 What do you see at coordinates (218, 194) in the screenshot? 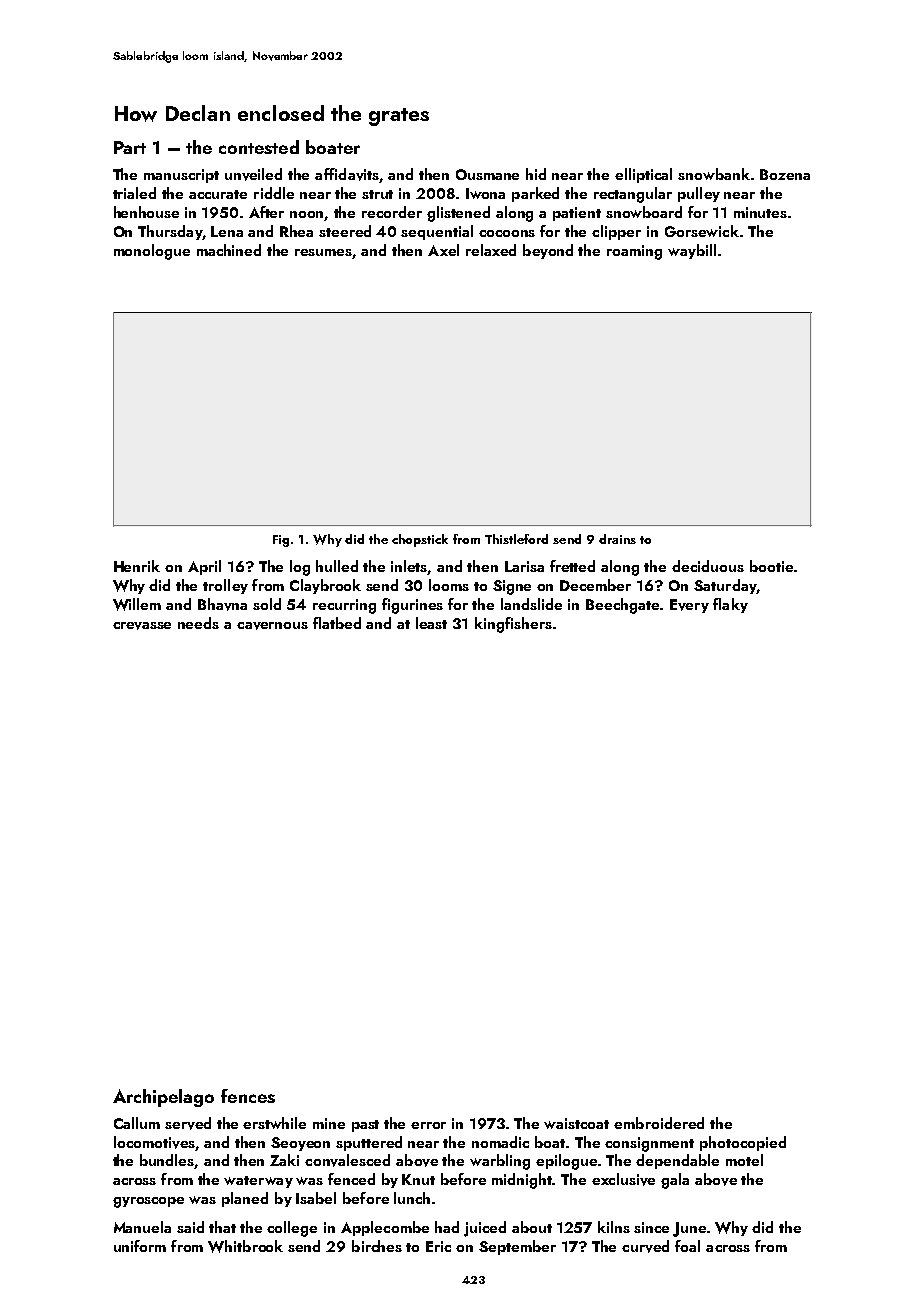
I see `accurate` at bounding box center [218, 194].
